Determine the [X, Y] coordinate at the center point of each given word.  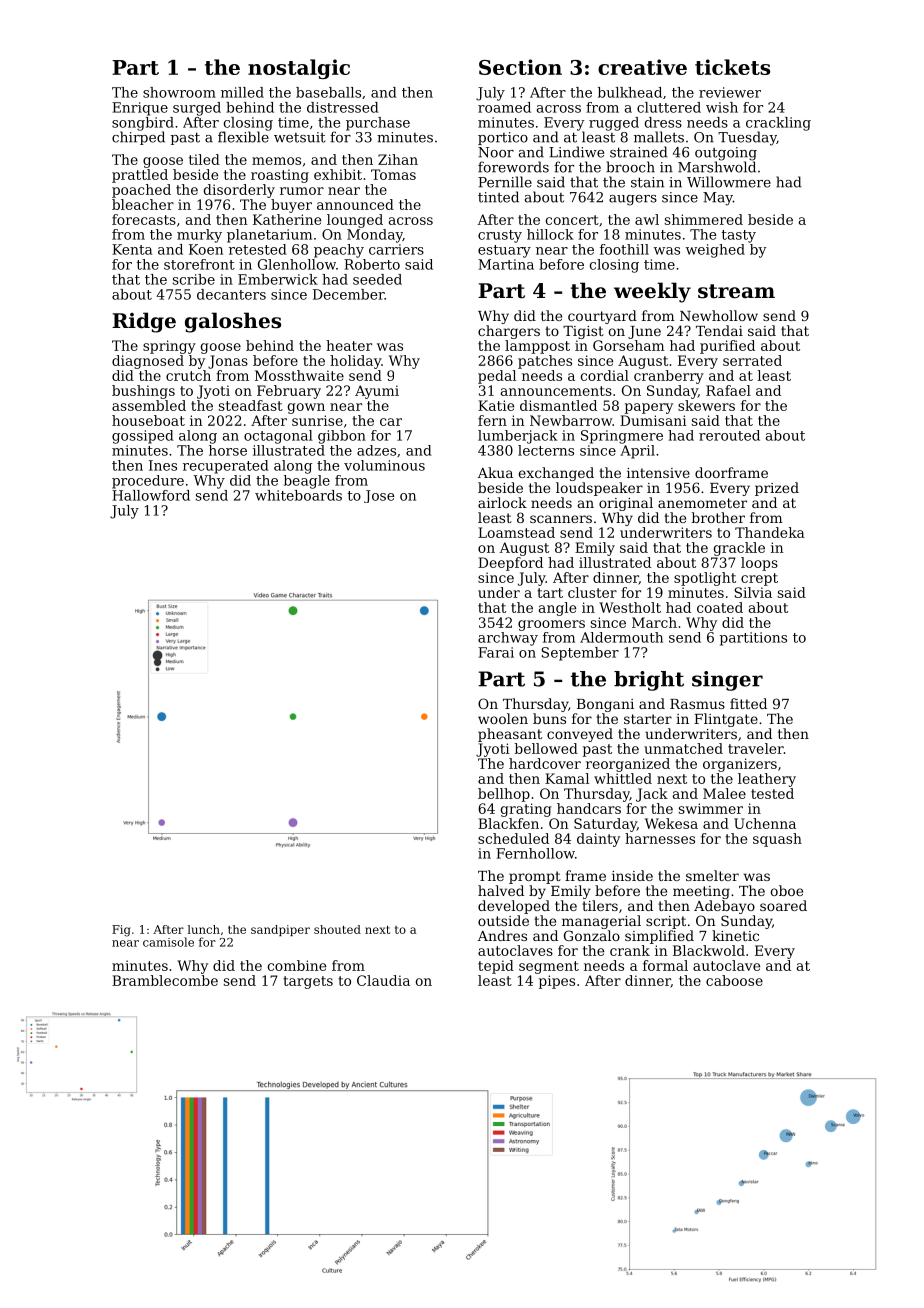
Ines [163, 465]
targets [308, 982]
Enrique [140, 109]
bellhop [504, 795]
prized [777, 489]
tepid [496, 967]
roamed [504, 107]
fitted [748, 703]
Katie [496, 405]
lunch [204, 929]
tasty [738, 236]
